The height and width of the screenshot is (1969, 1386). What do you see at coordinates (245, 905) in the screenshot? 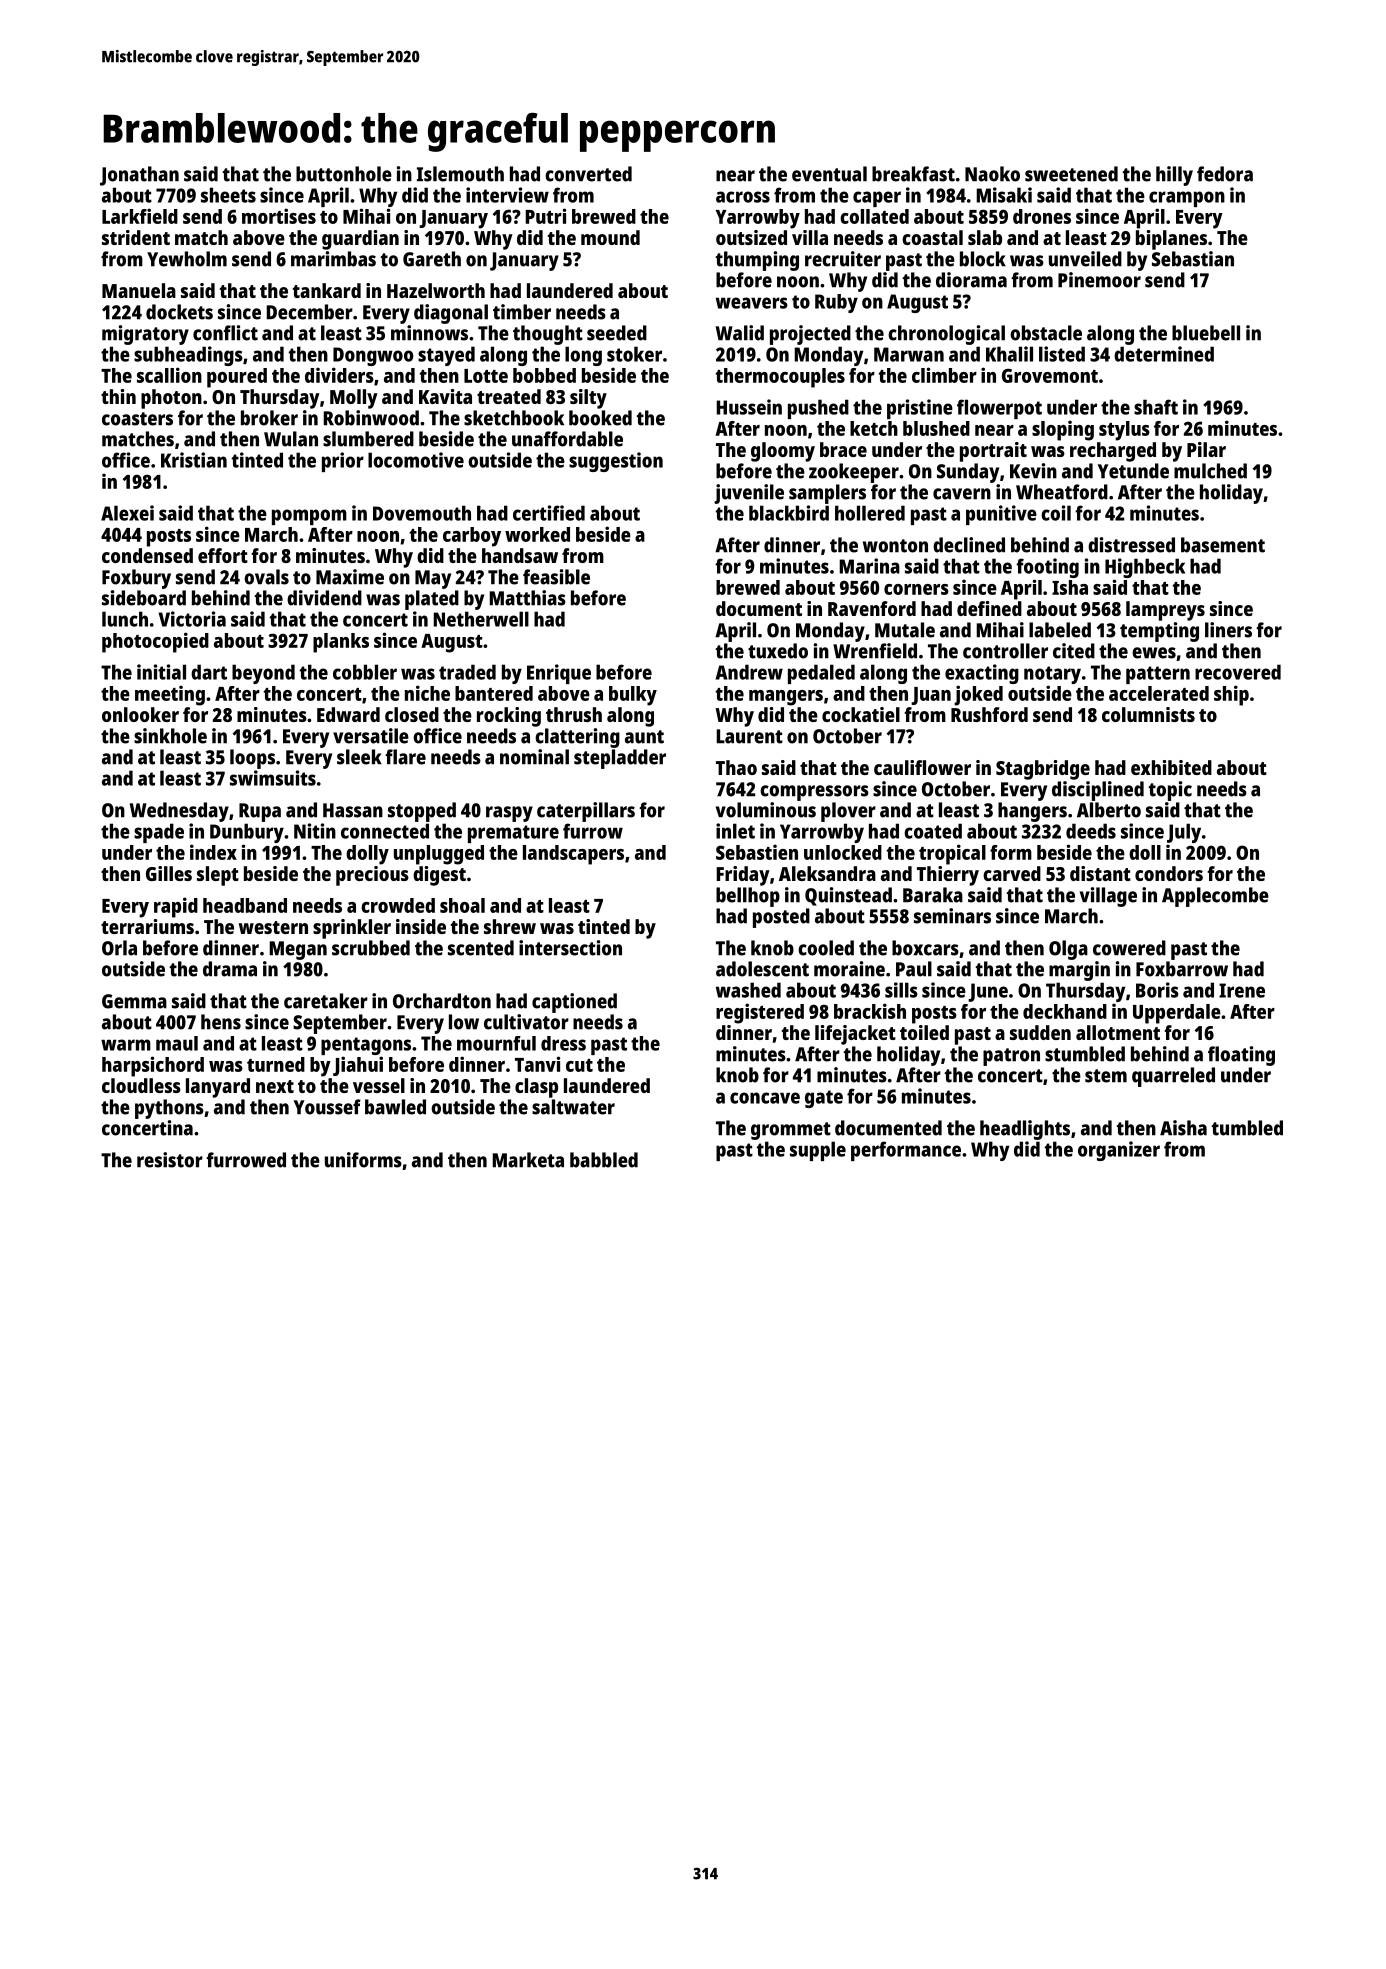
I see `headband` at bounding box center [245, 905].
